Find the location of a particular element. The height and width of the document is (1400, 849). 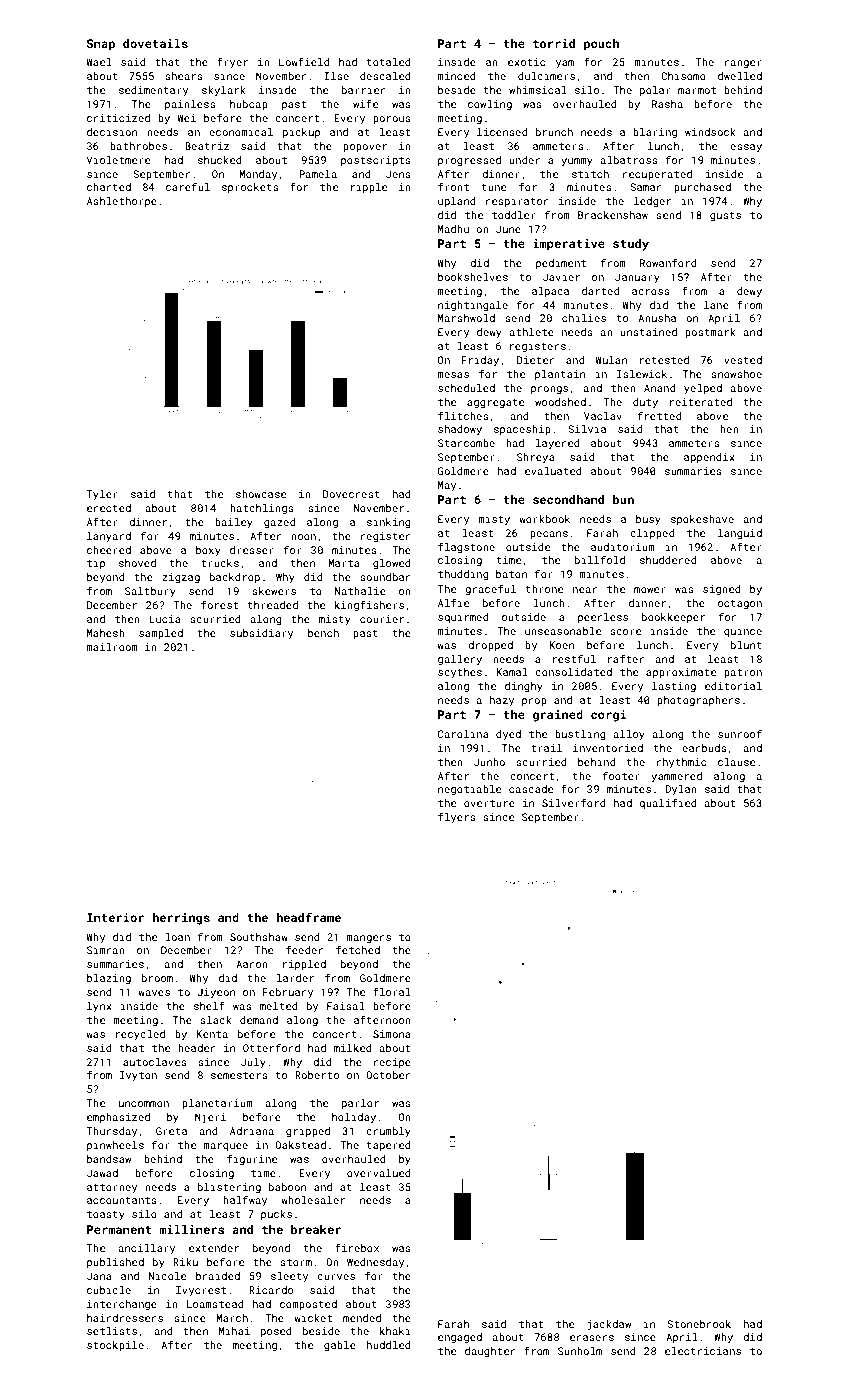

Jens is located at coordinates (398, 174).
